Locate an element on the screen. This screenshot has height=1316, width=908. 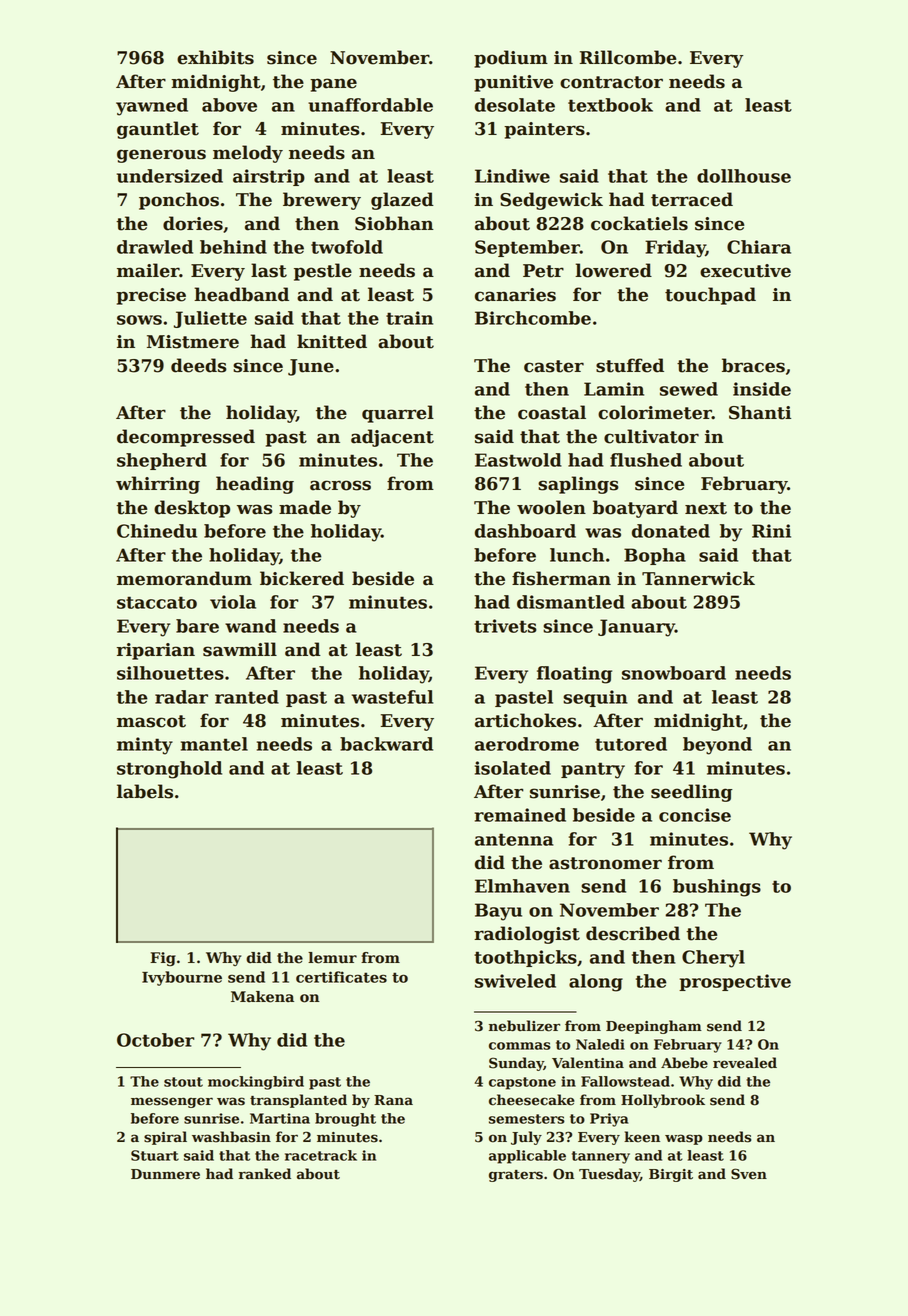
melody is located at coordinates (248, 154).
